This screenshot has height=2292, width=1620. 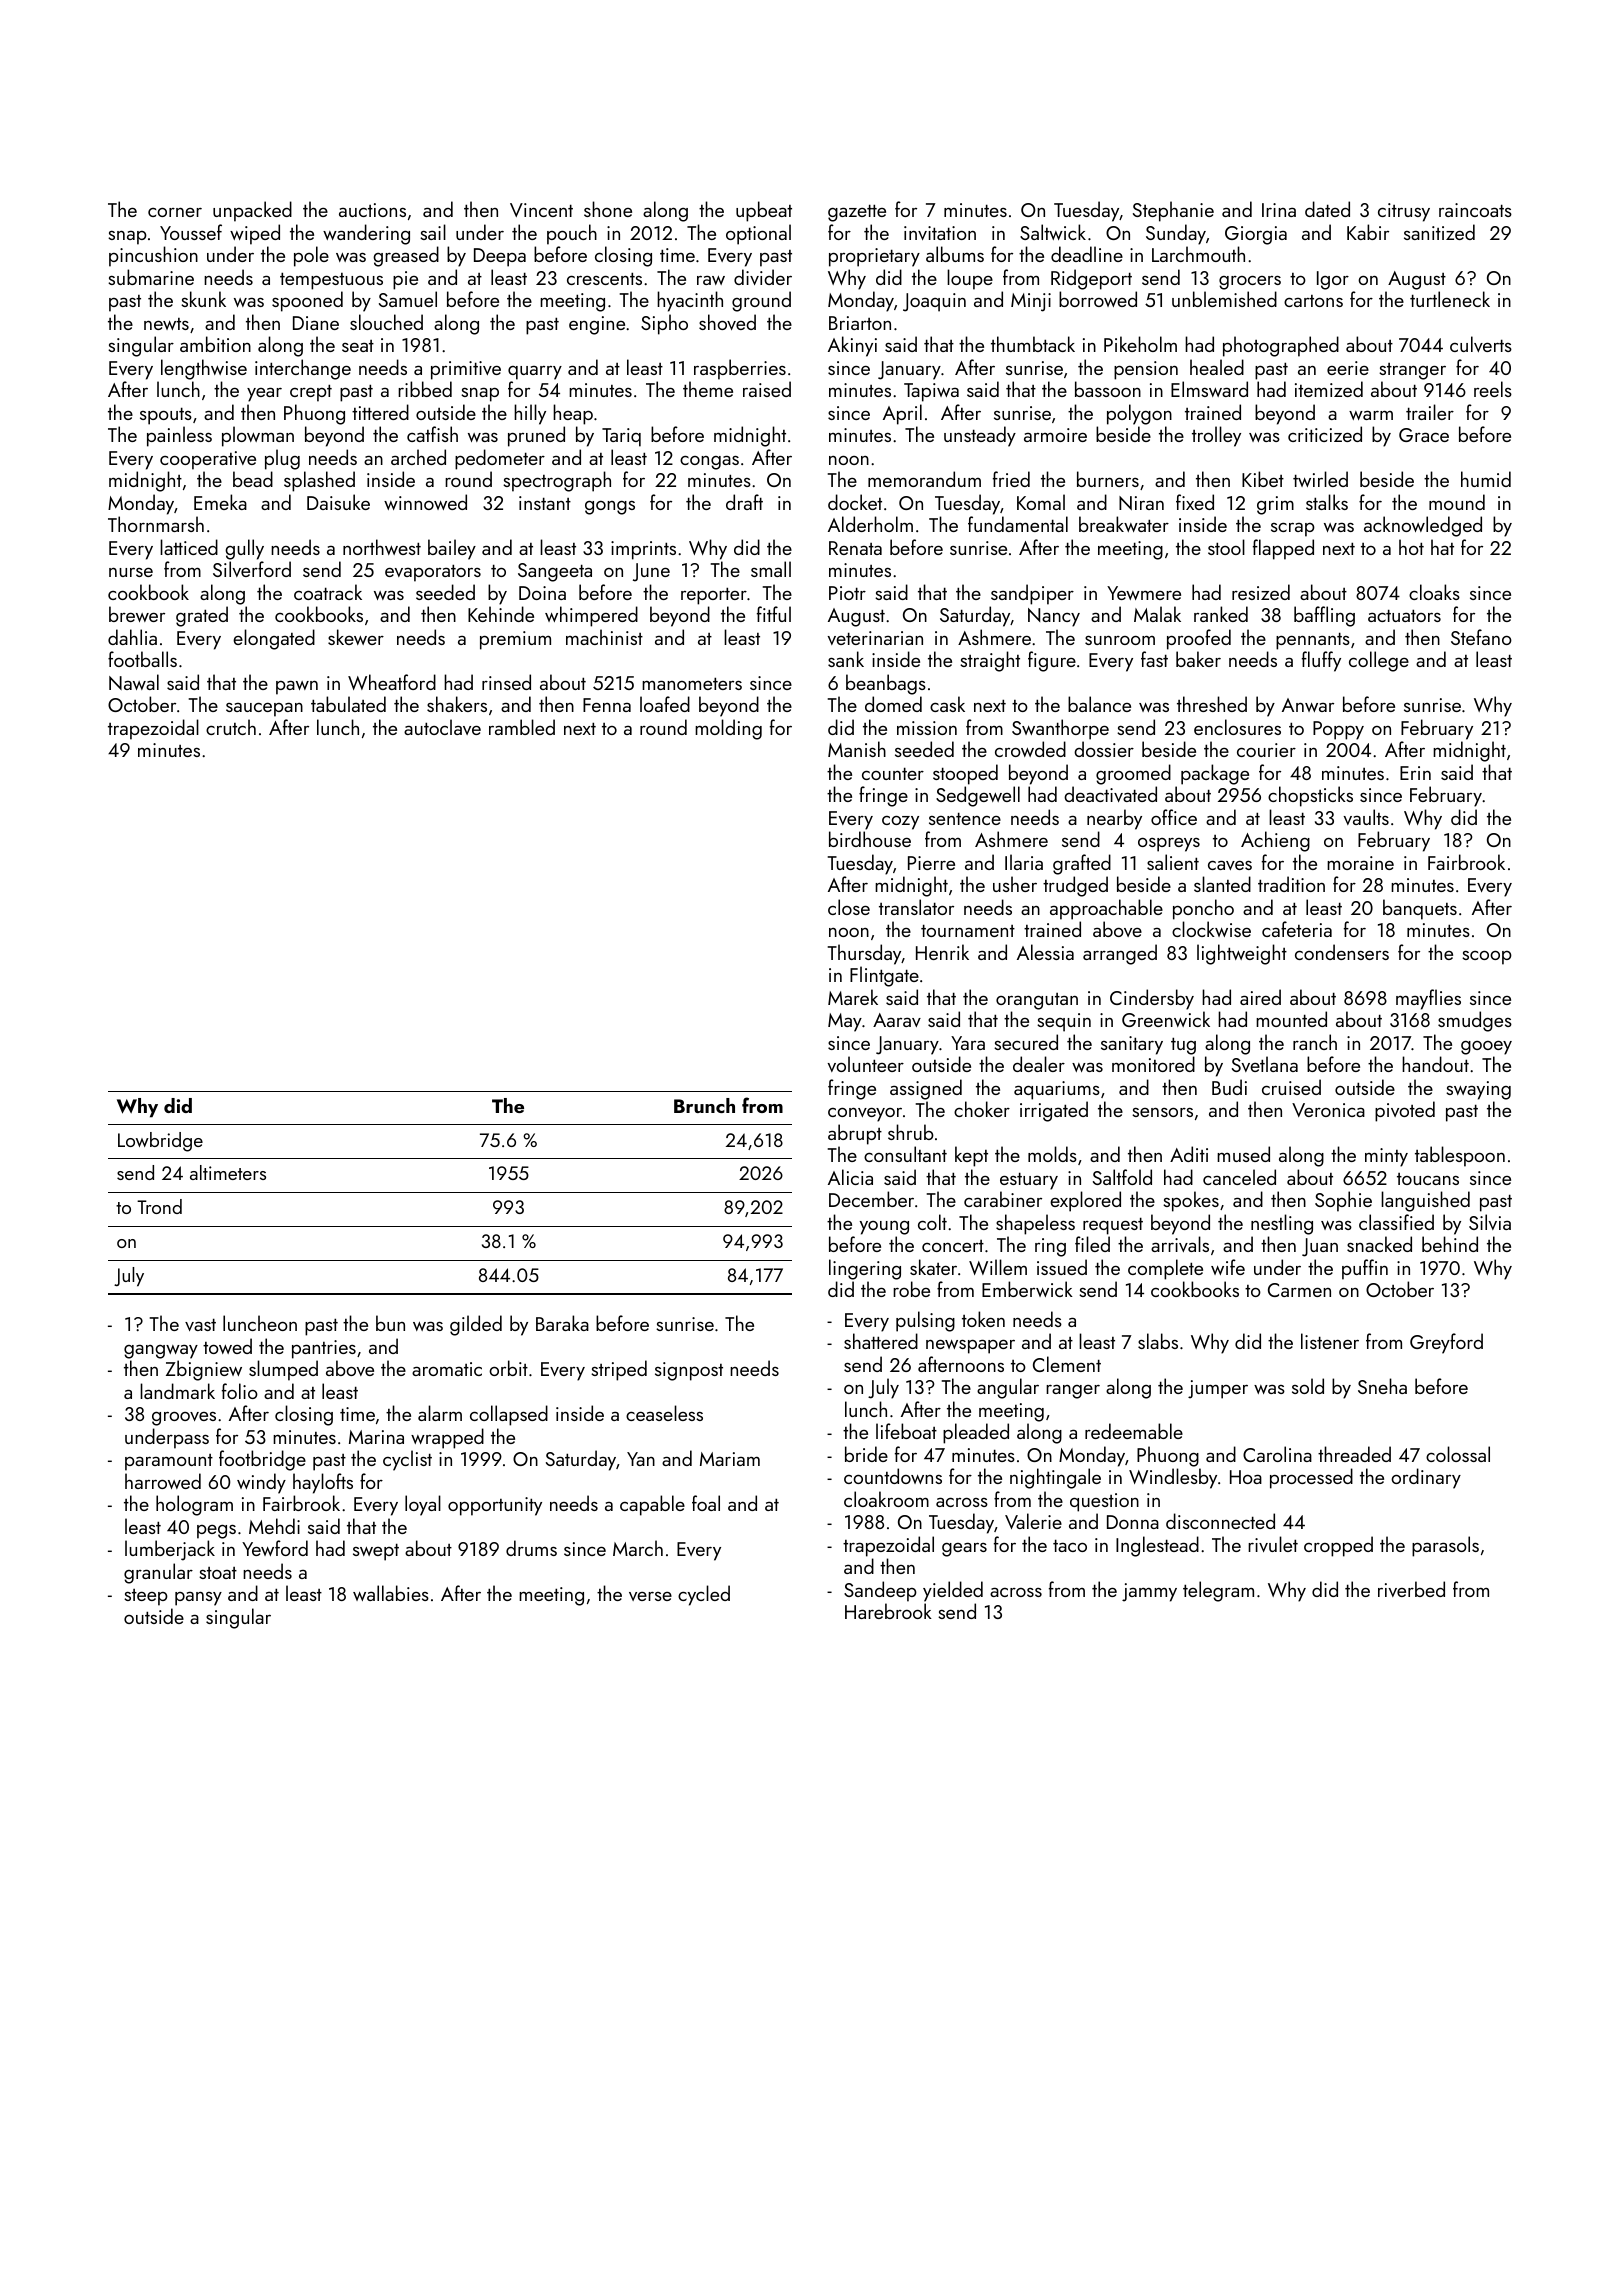 I want to click on newts, so click(x=166, y=324).
